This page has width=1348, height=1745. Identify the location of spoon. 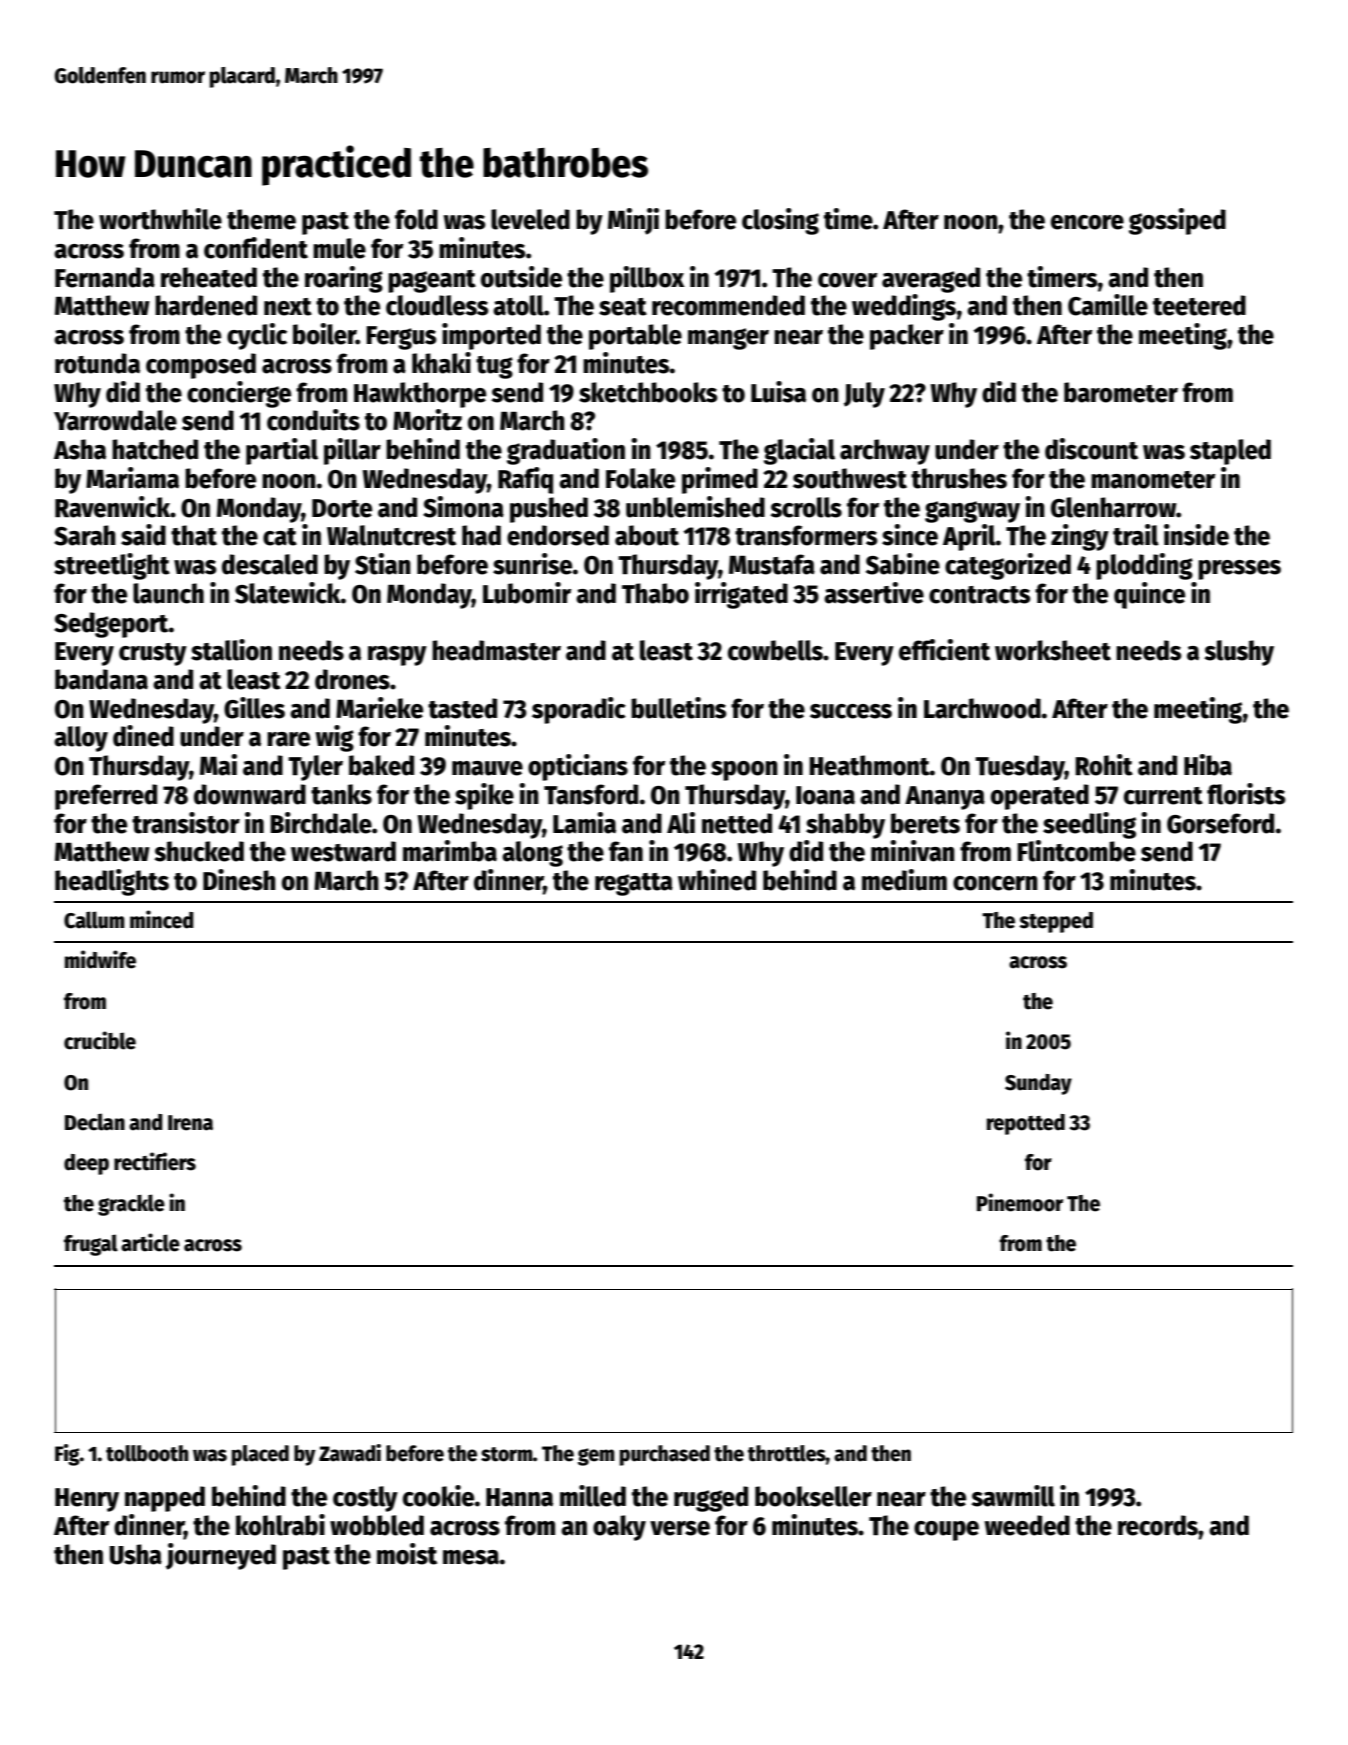
(744, 771).
